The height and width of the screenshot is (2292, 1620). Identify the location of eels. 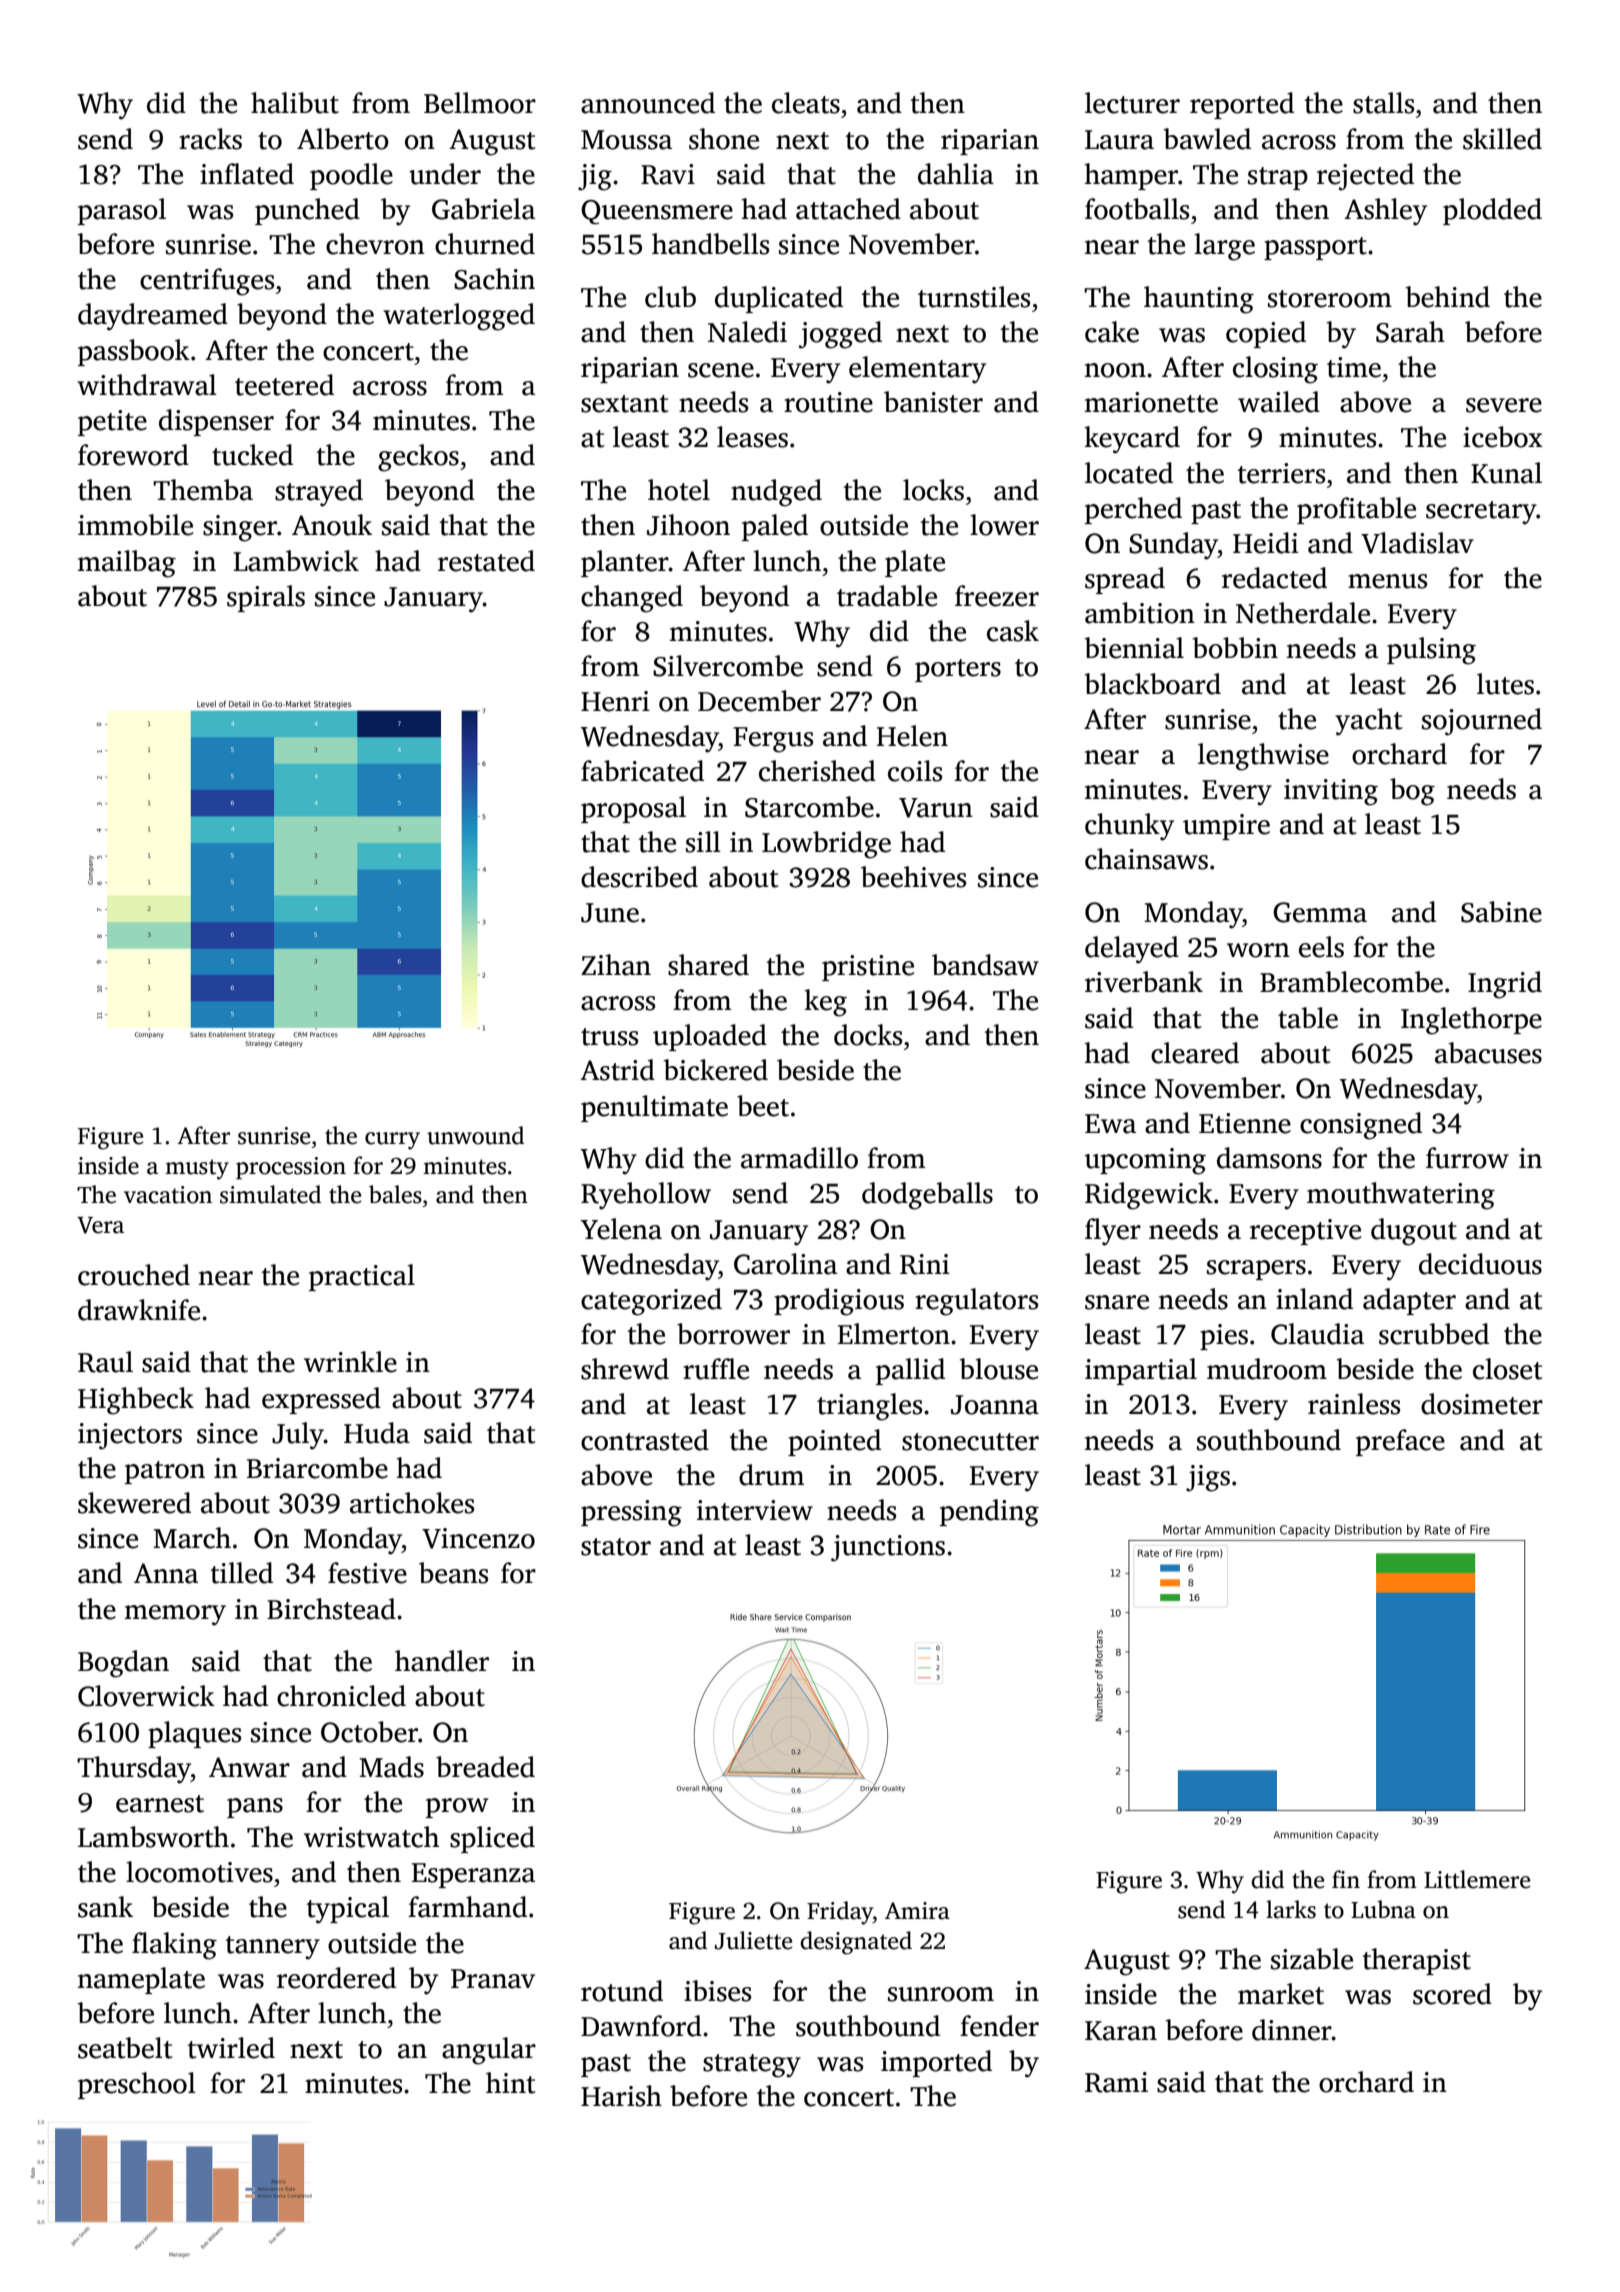
(1321, 947).
